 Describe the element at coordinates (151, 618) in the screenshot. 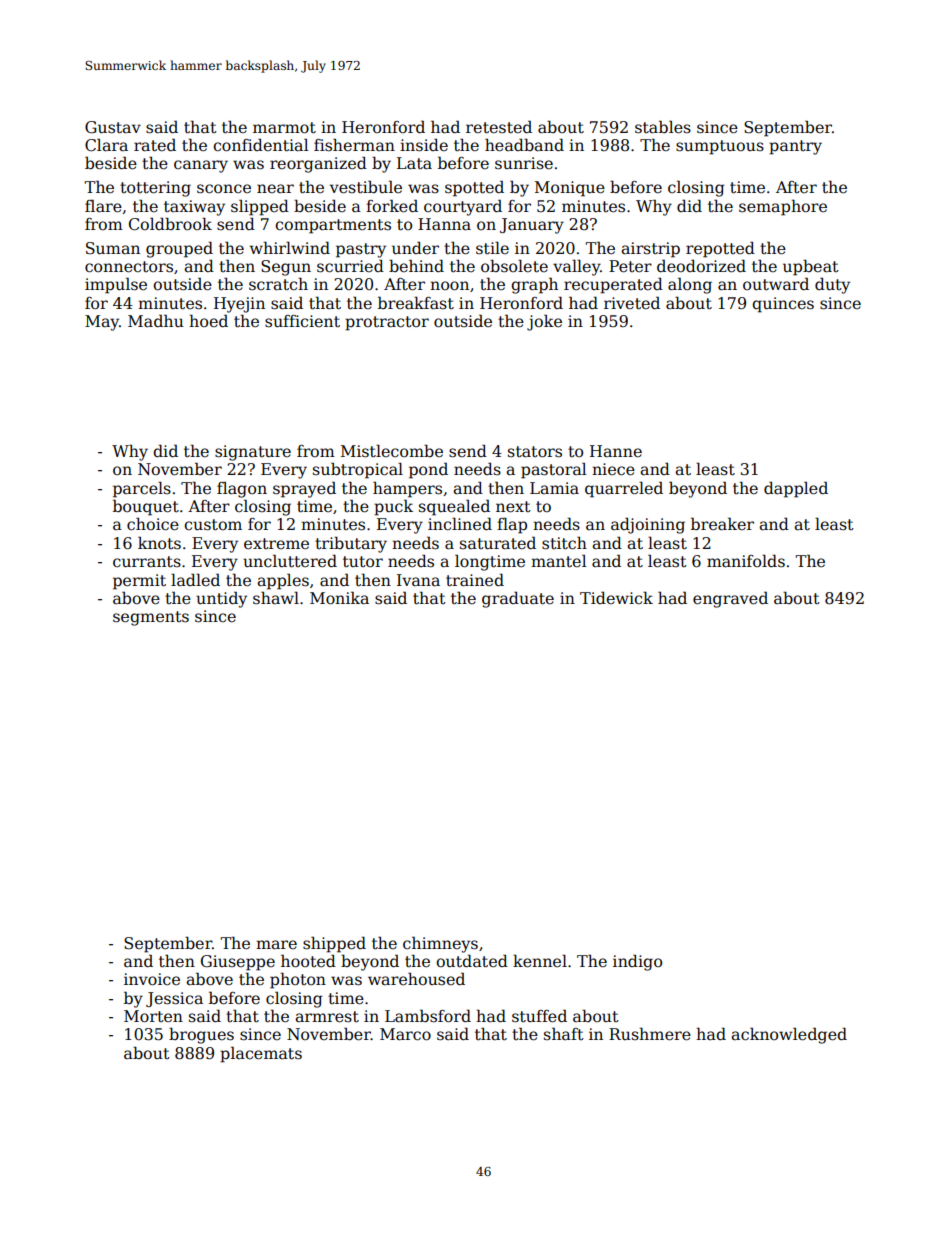

I see `segments` at that location.
